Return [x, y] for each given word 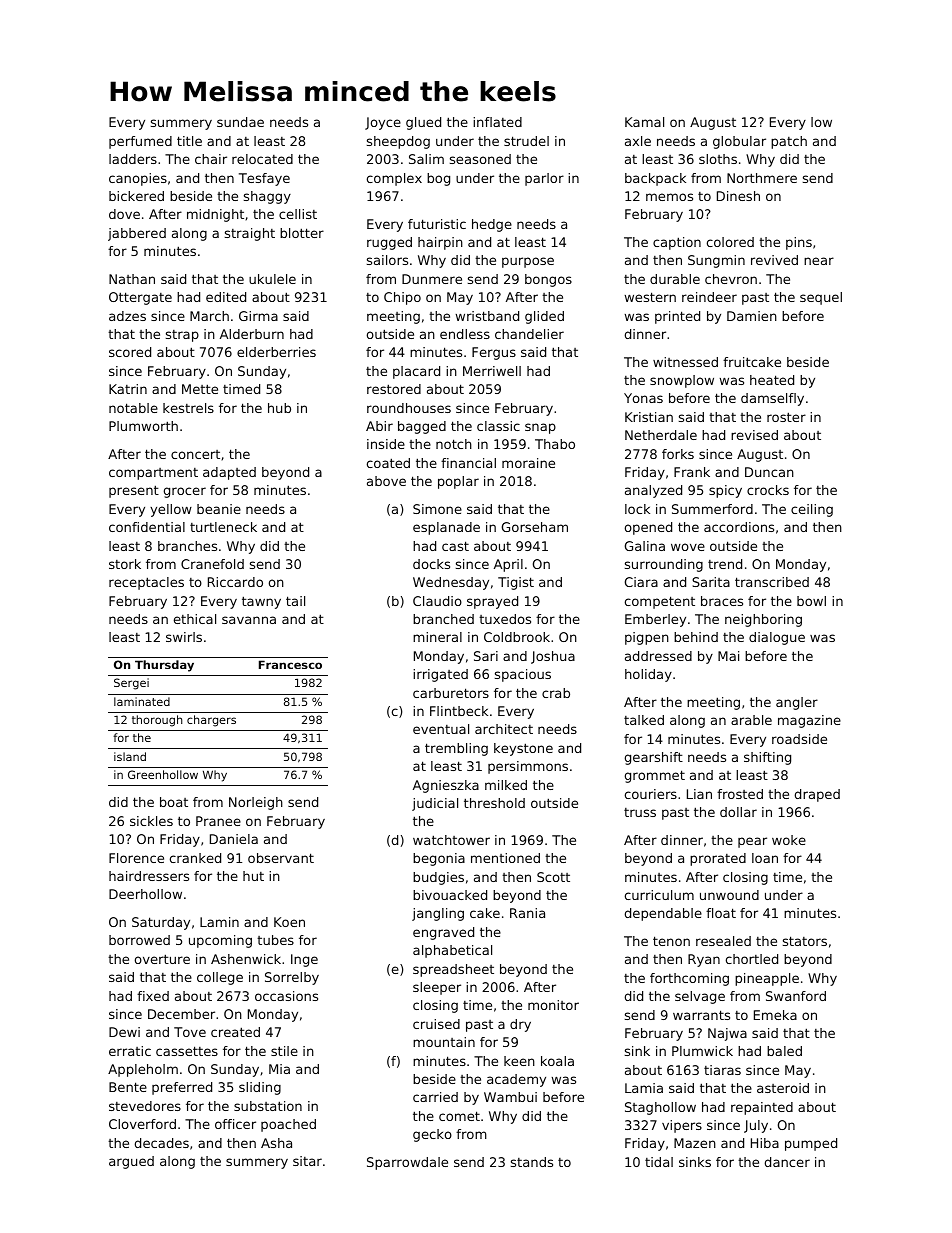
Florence [136, 858]
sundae [240, 122]
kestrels [188, 408]
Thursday [164, 666]
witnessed [685, 362]
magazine [809, 721]
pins [799, 243]
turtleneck [223, 527]
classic [498, 426]
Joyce [383, 123]
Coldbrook [517, 637]
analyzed [653, 491]
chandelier [529, 334]
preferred [182, 1088]
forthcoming [689, 979]
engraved [443, 933]
